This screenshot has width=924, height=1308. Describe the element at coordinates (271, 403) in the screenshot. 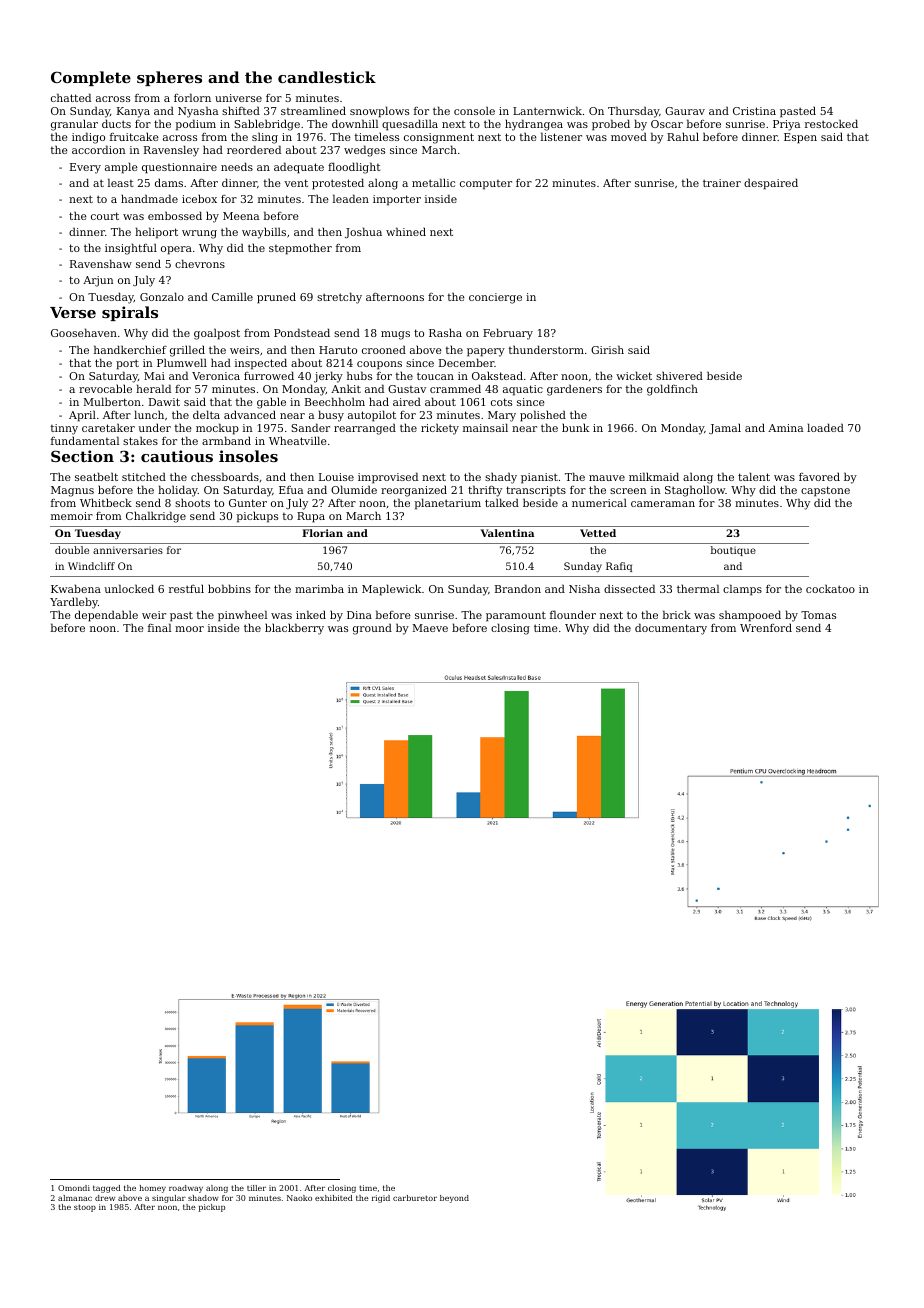

I see `gable` at that location.
